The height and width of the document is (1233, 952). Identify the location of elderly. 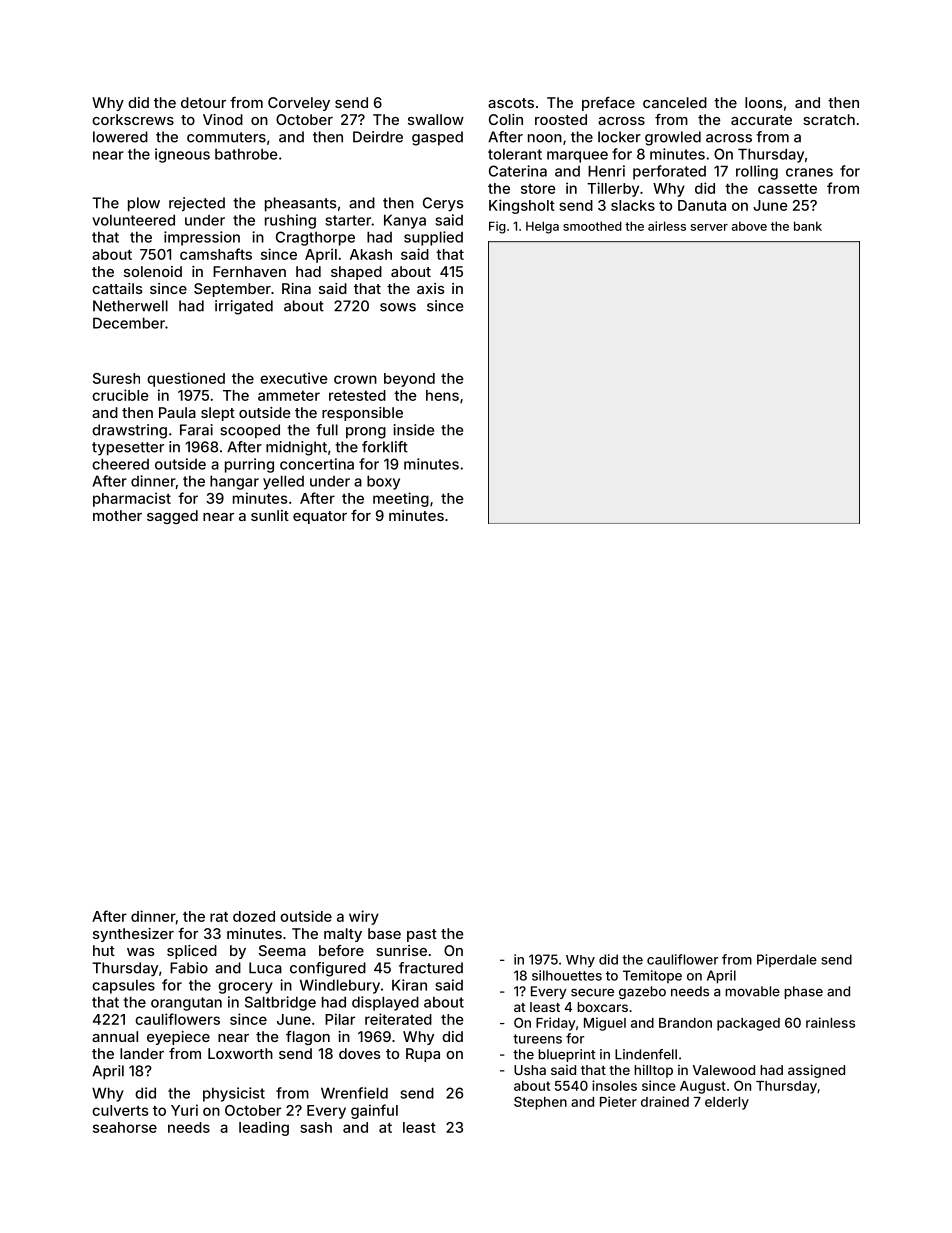
(727, 1103).
